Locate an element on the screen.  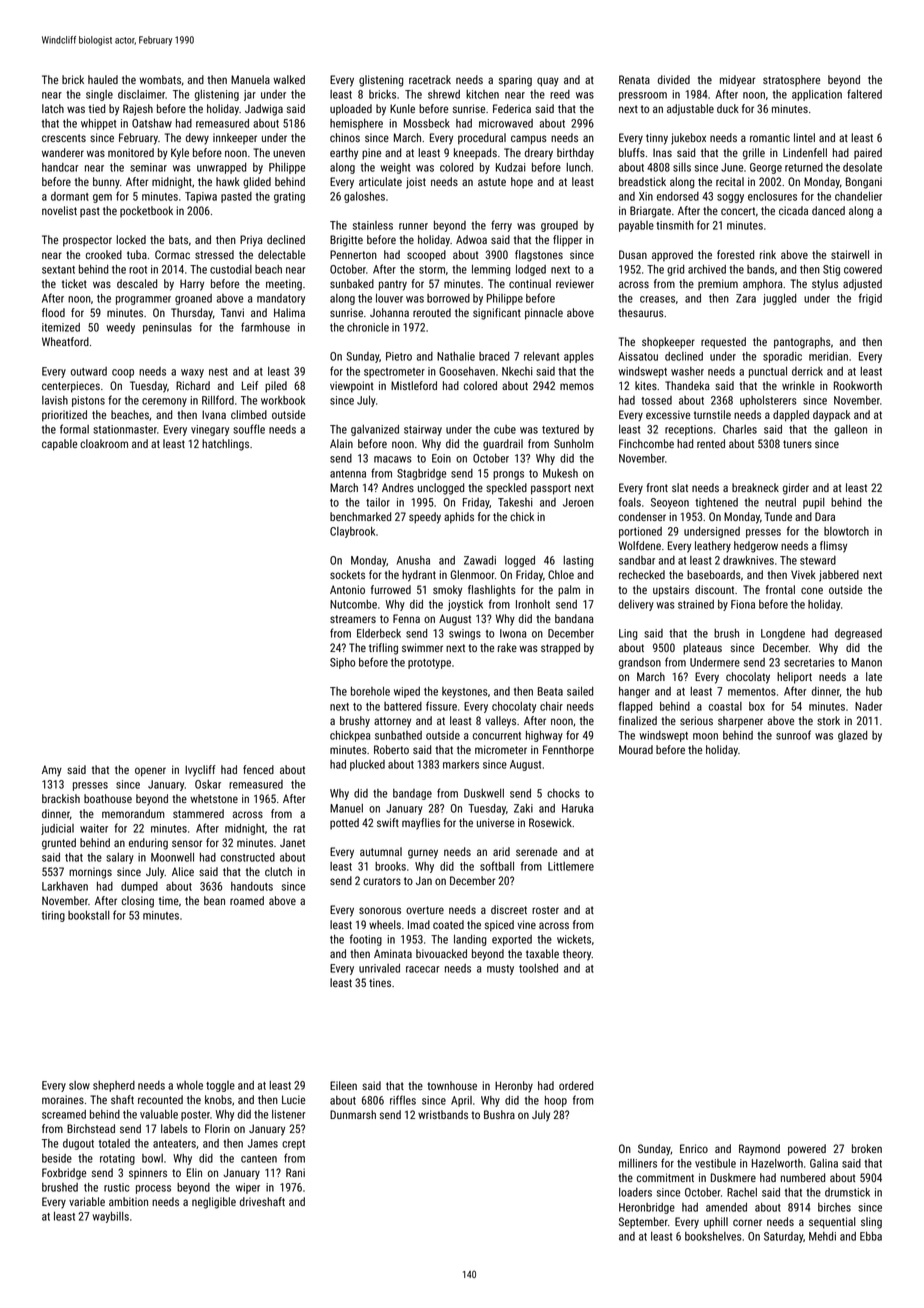
baseboards is located at coordinates (714, 574).
